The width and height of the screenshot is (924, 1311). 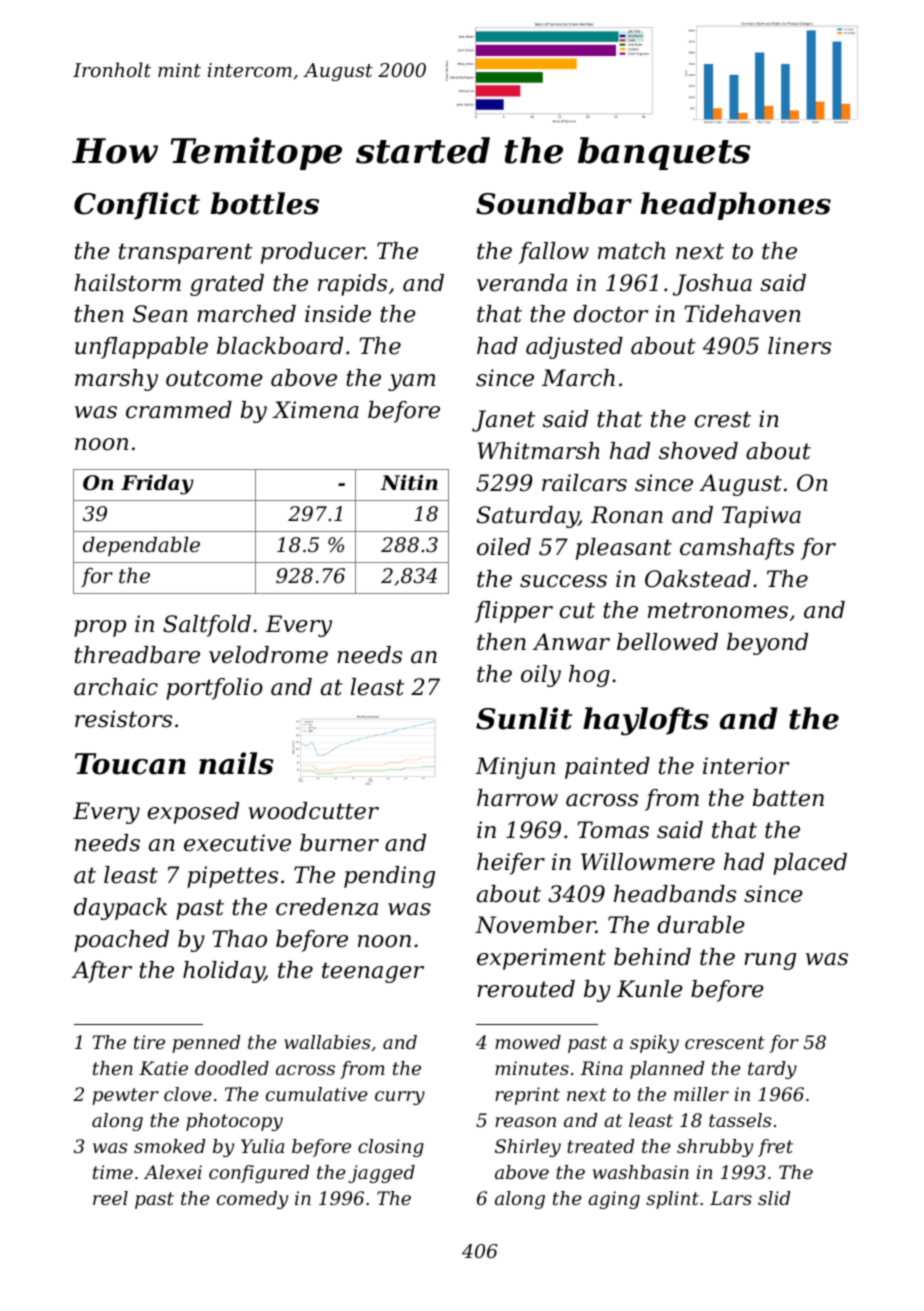 What do you see at coordinates (207, 626) in the screenshot?
I see `Saltfold` at bounding box center [207, 626].
